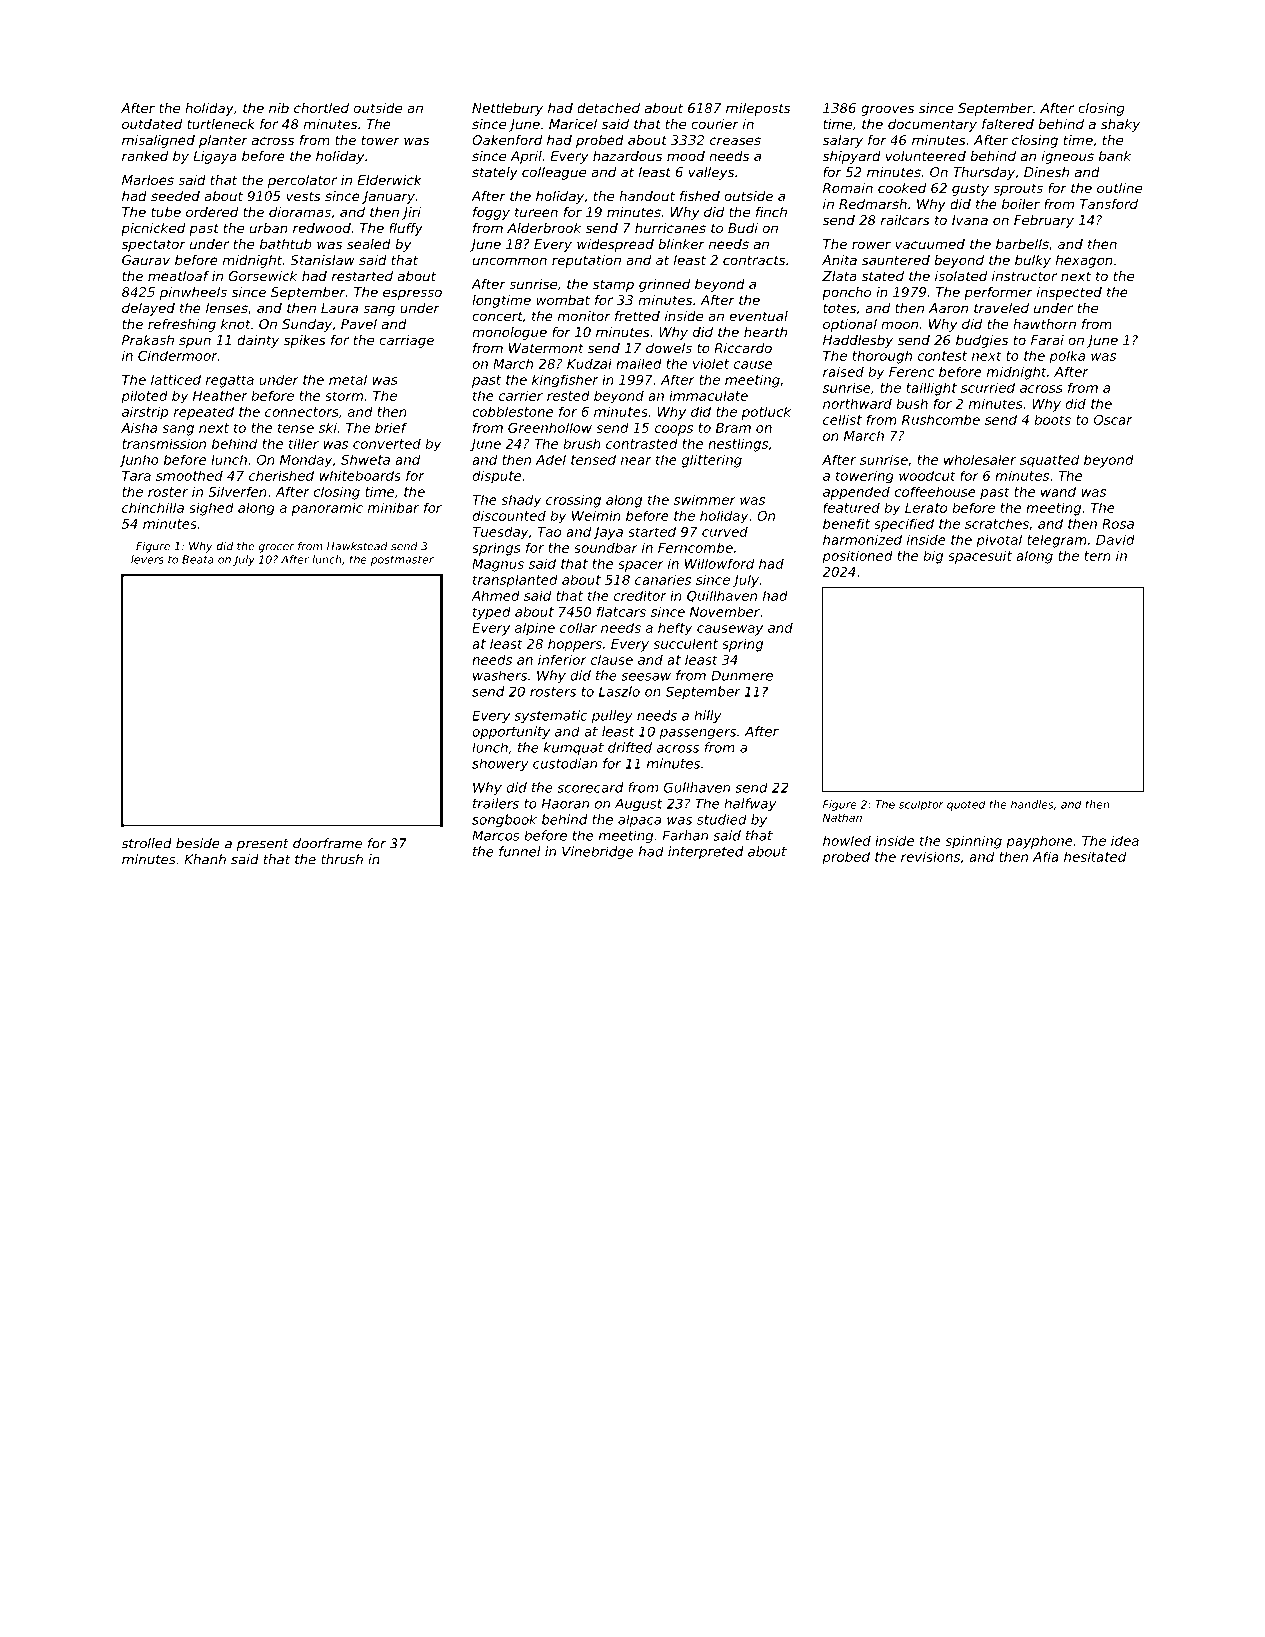 This page has width=1265, height=1637. I want to click on quoted, so click(966, 805).
